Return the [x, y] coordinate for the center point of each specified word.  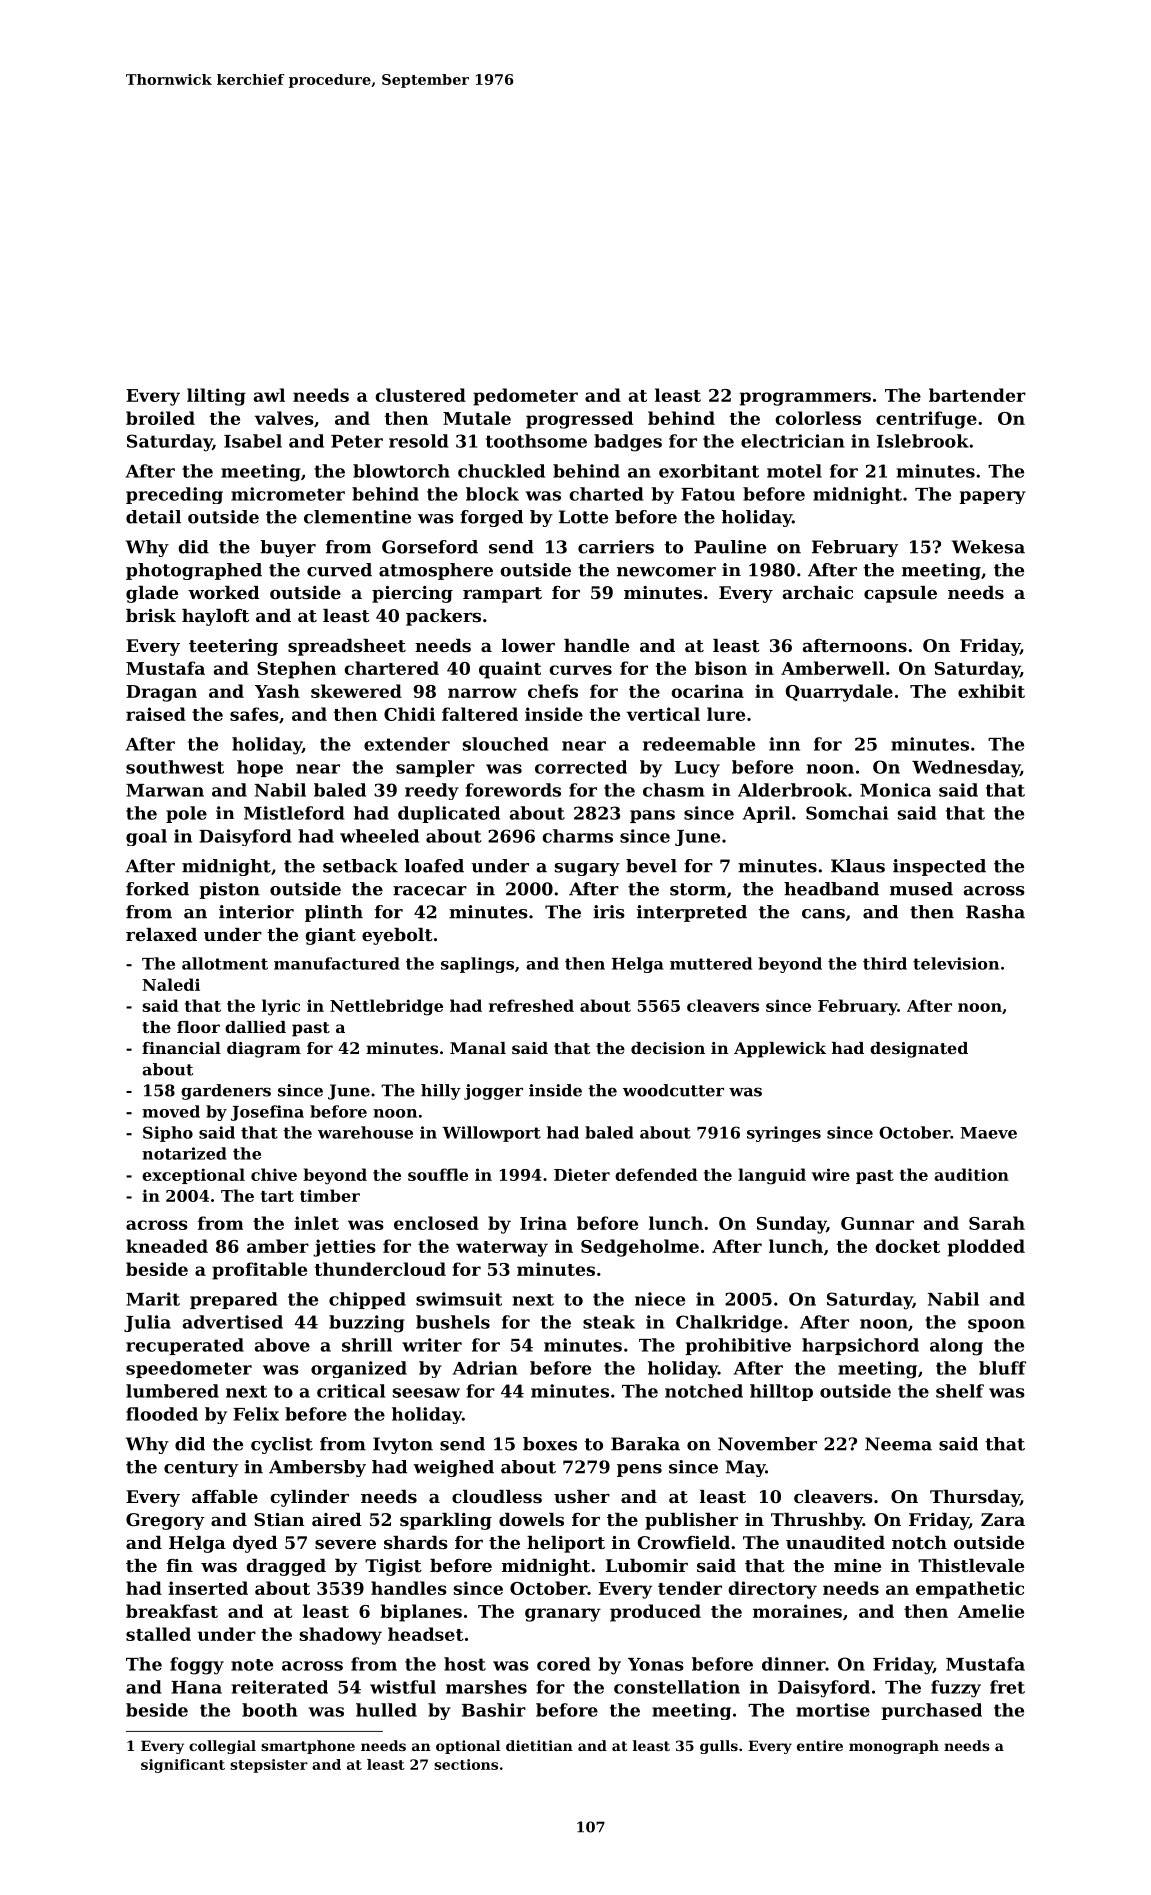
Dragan [161, 693]
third [885, 963]
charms [578, 836]
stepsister [269, 1766]
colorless [818, 418]
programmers [805, 399]
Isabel [253, 441]
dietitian [539, 1745]
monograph [894, 1747]
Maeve [988, 1133]
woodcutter [673, 1090]
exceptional [193, 1176]
